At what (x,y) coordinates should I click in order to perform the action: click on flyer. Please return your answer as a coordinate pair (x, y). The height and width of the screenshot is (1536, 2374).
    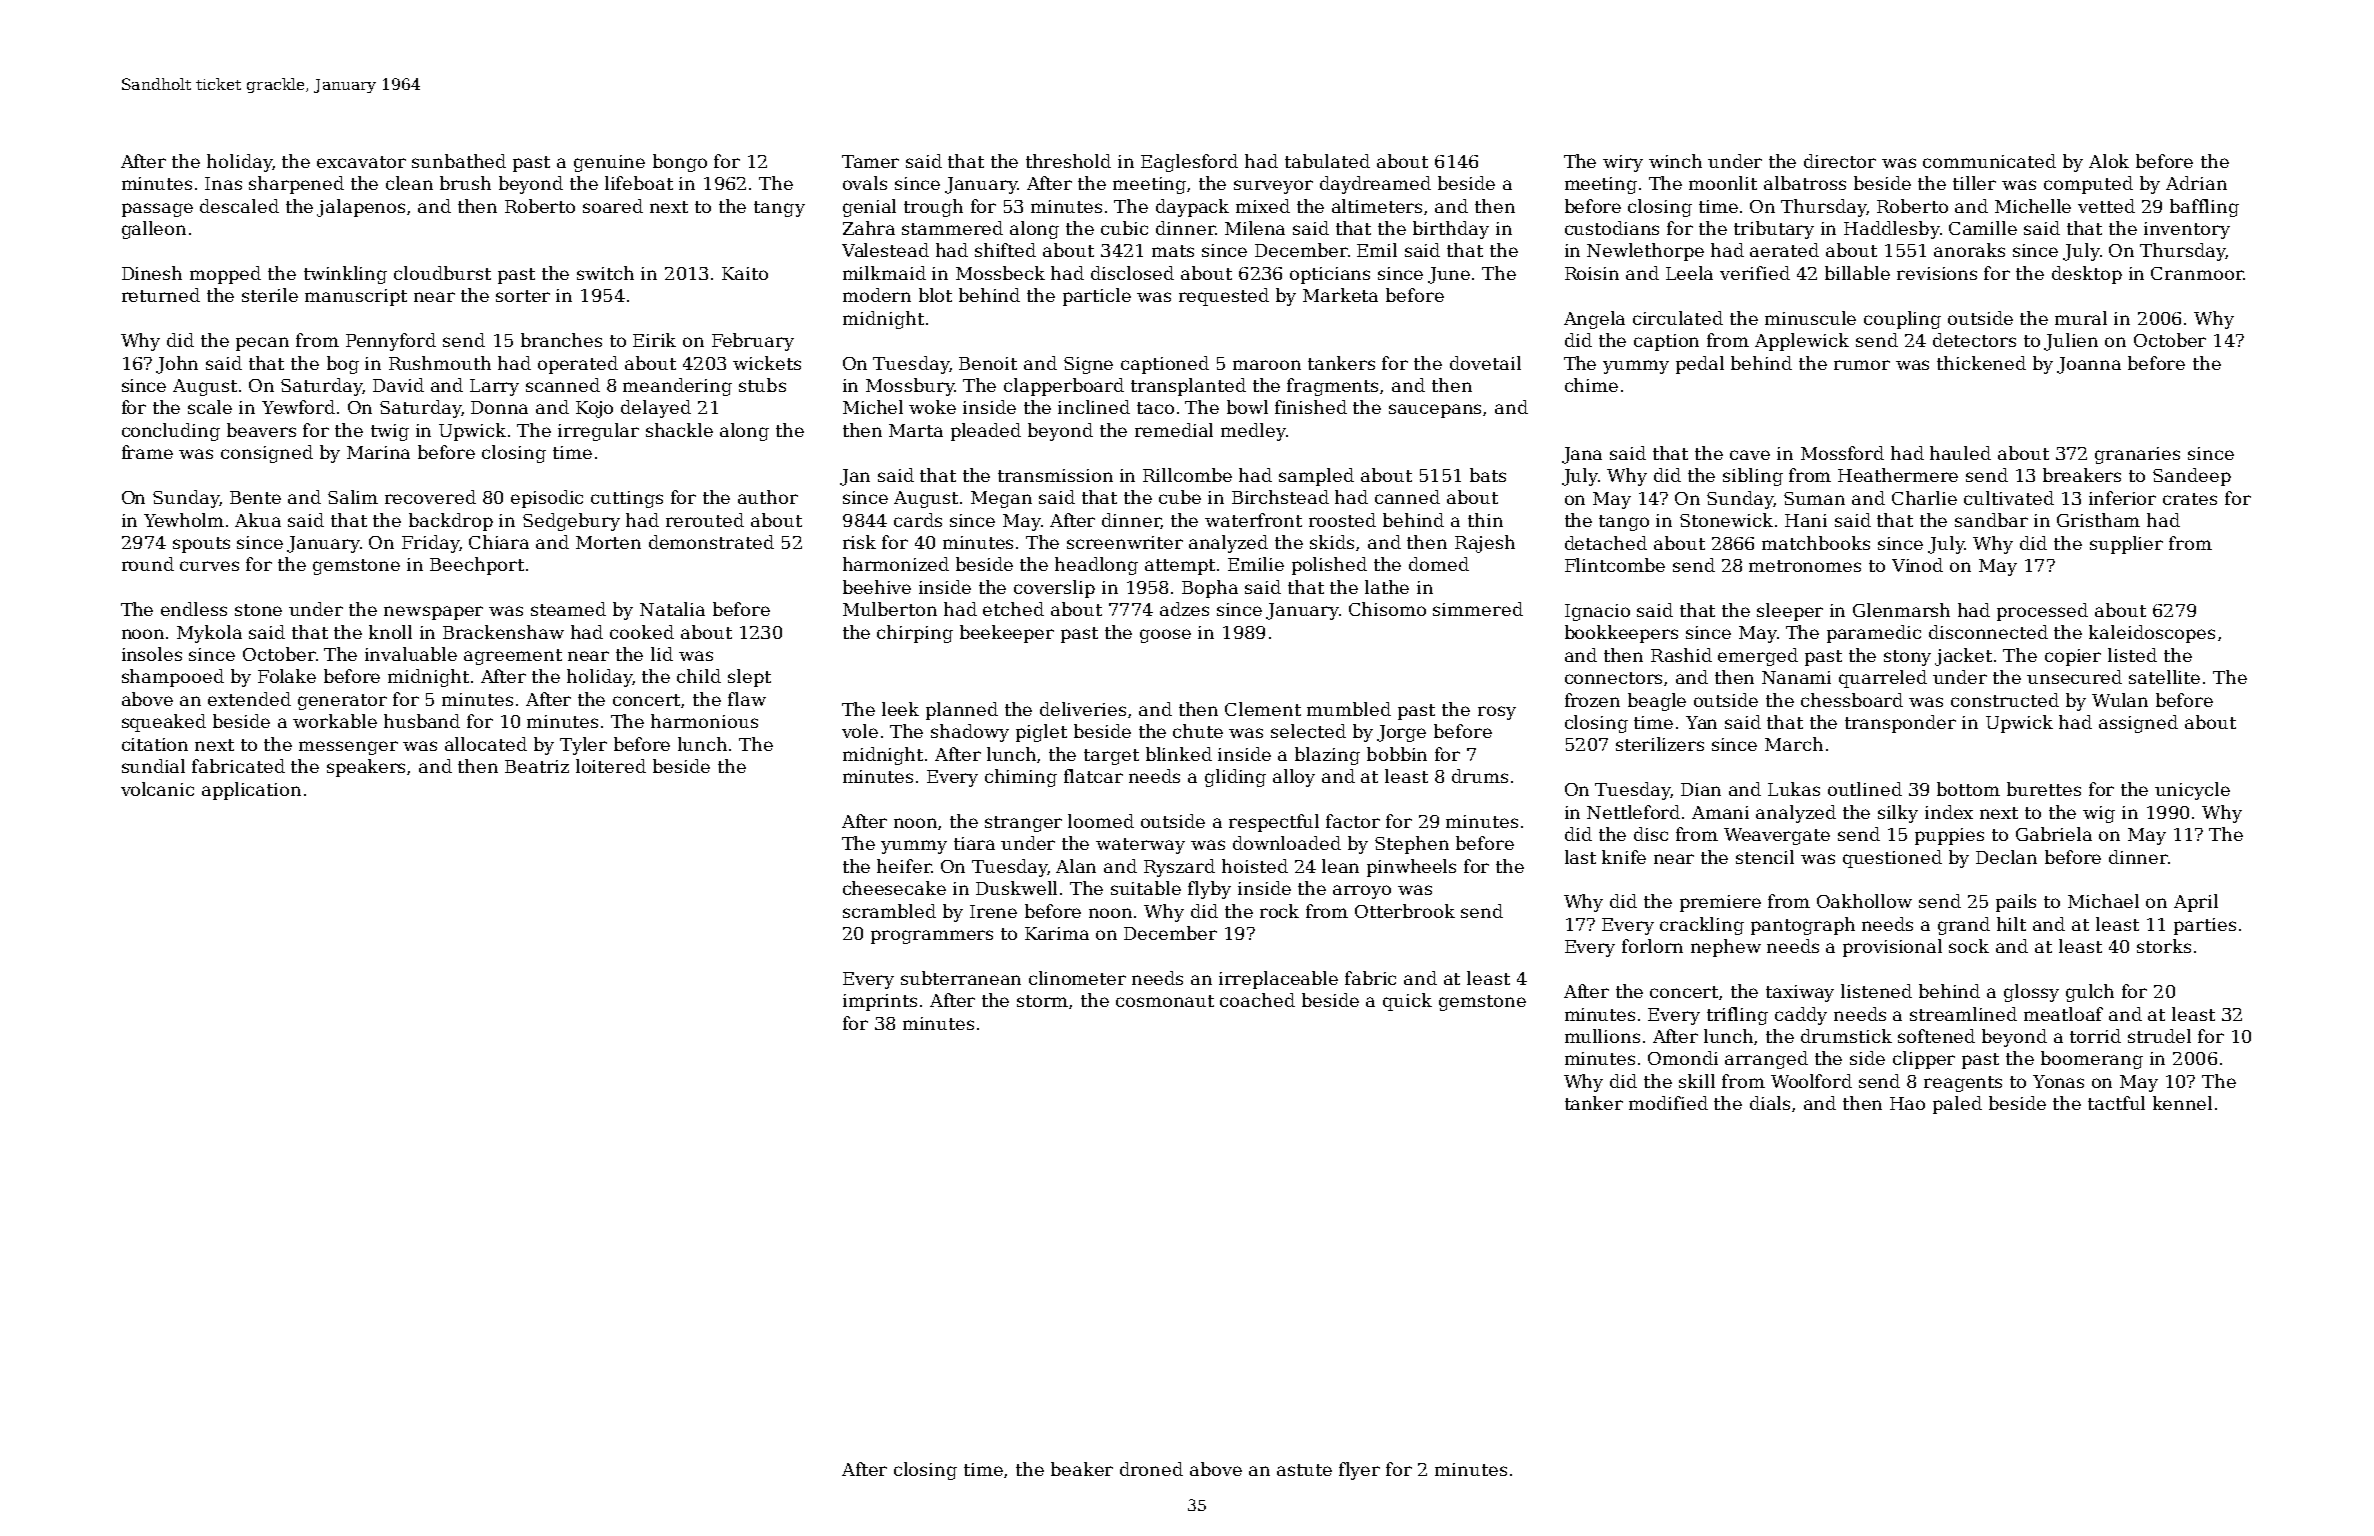
    Looking at the image, I should click on (1359, 1471).
